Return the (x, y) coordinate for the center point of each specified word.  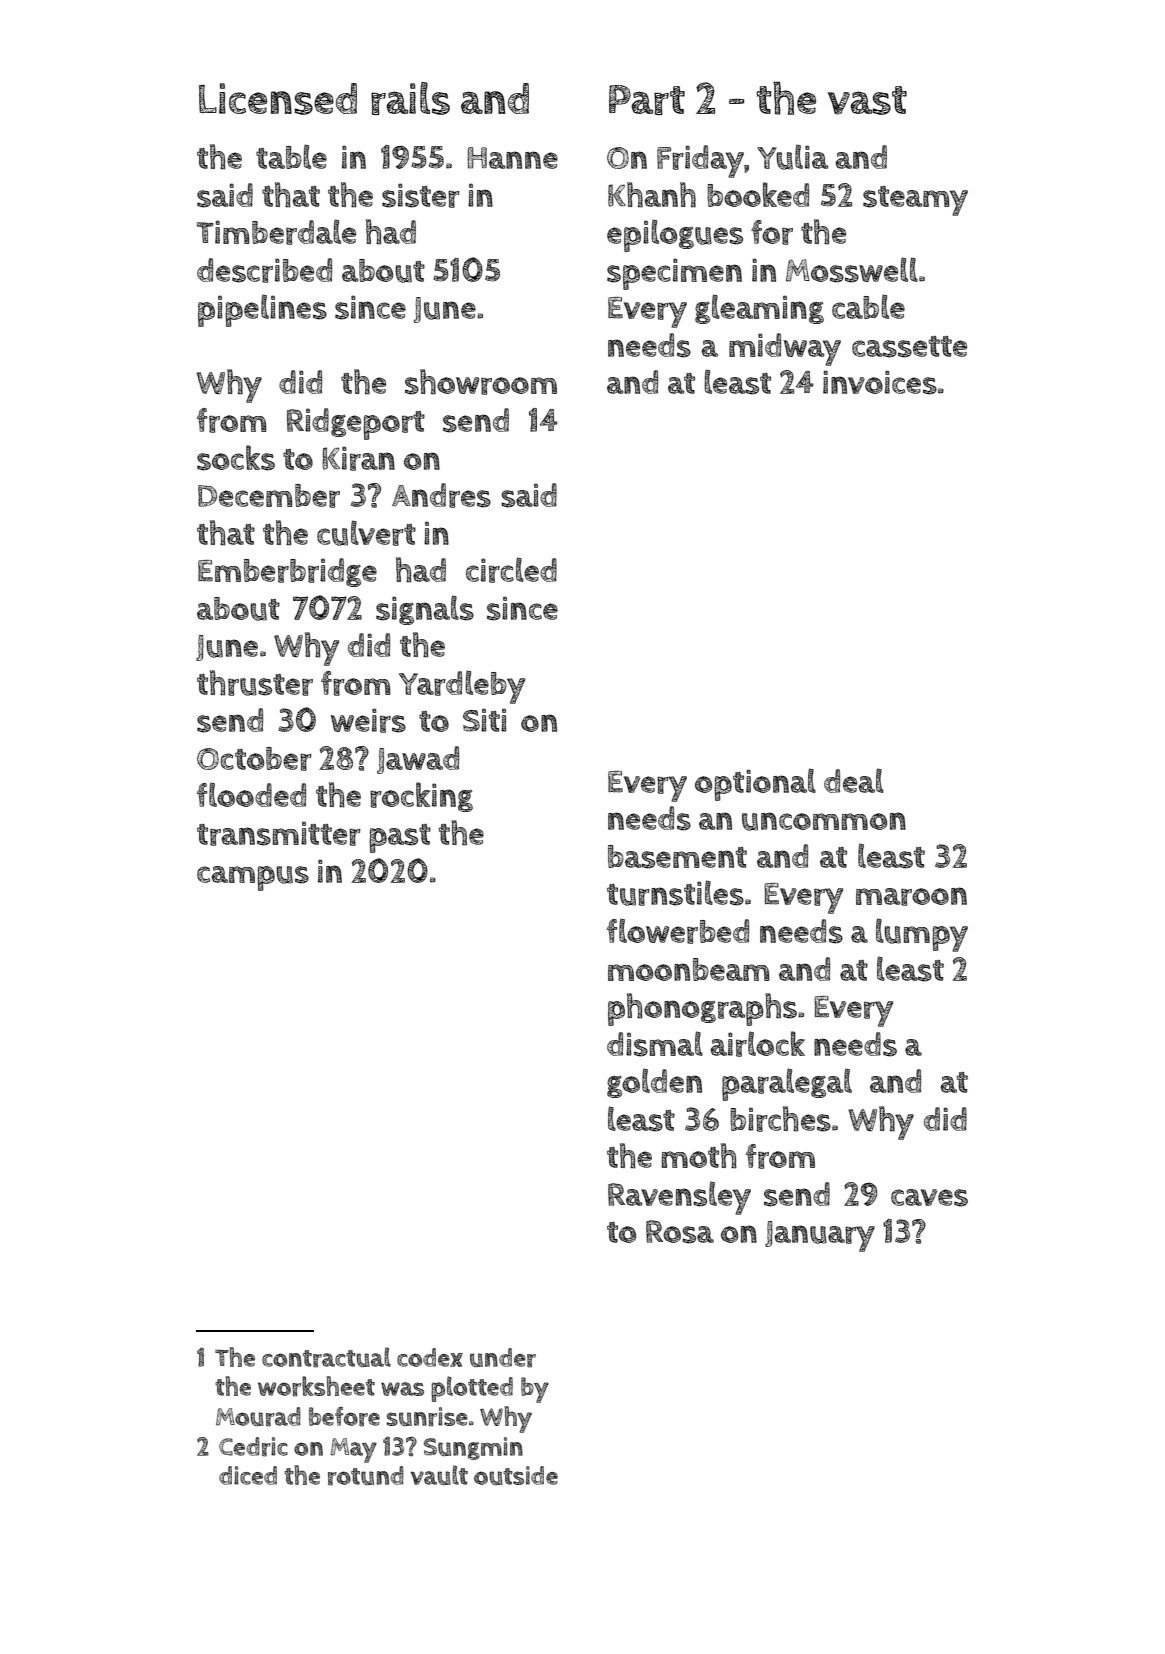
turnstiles (675, 893)
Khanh (652, 195)
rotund (366, 1476)
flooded (251, 794)
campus (253, 878)
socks (236, 458)
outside (516, 1475)
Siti (485, 720)
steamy (915, 201)
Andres (441, 495)
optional (755, 784)
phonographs (702, 1009)
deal (854, 780)
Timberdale (276, 232)
